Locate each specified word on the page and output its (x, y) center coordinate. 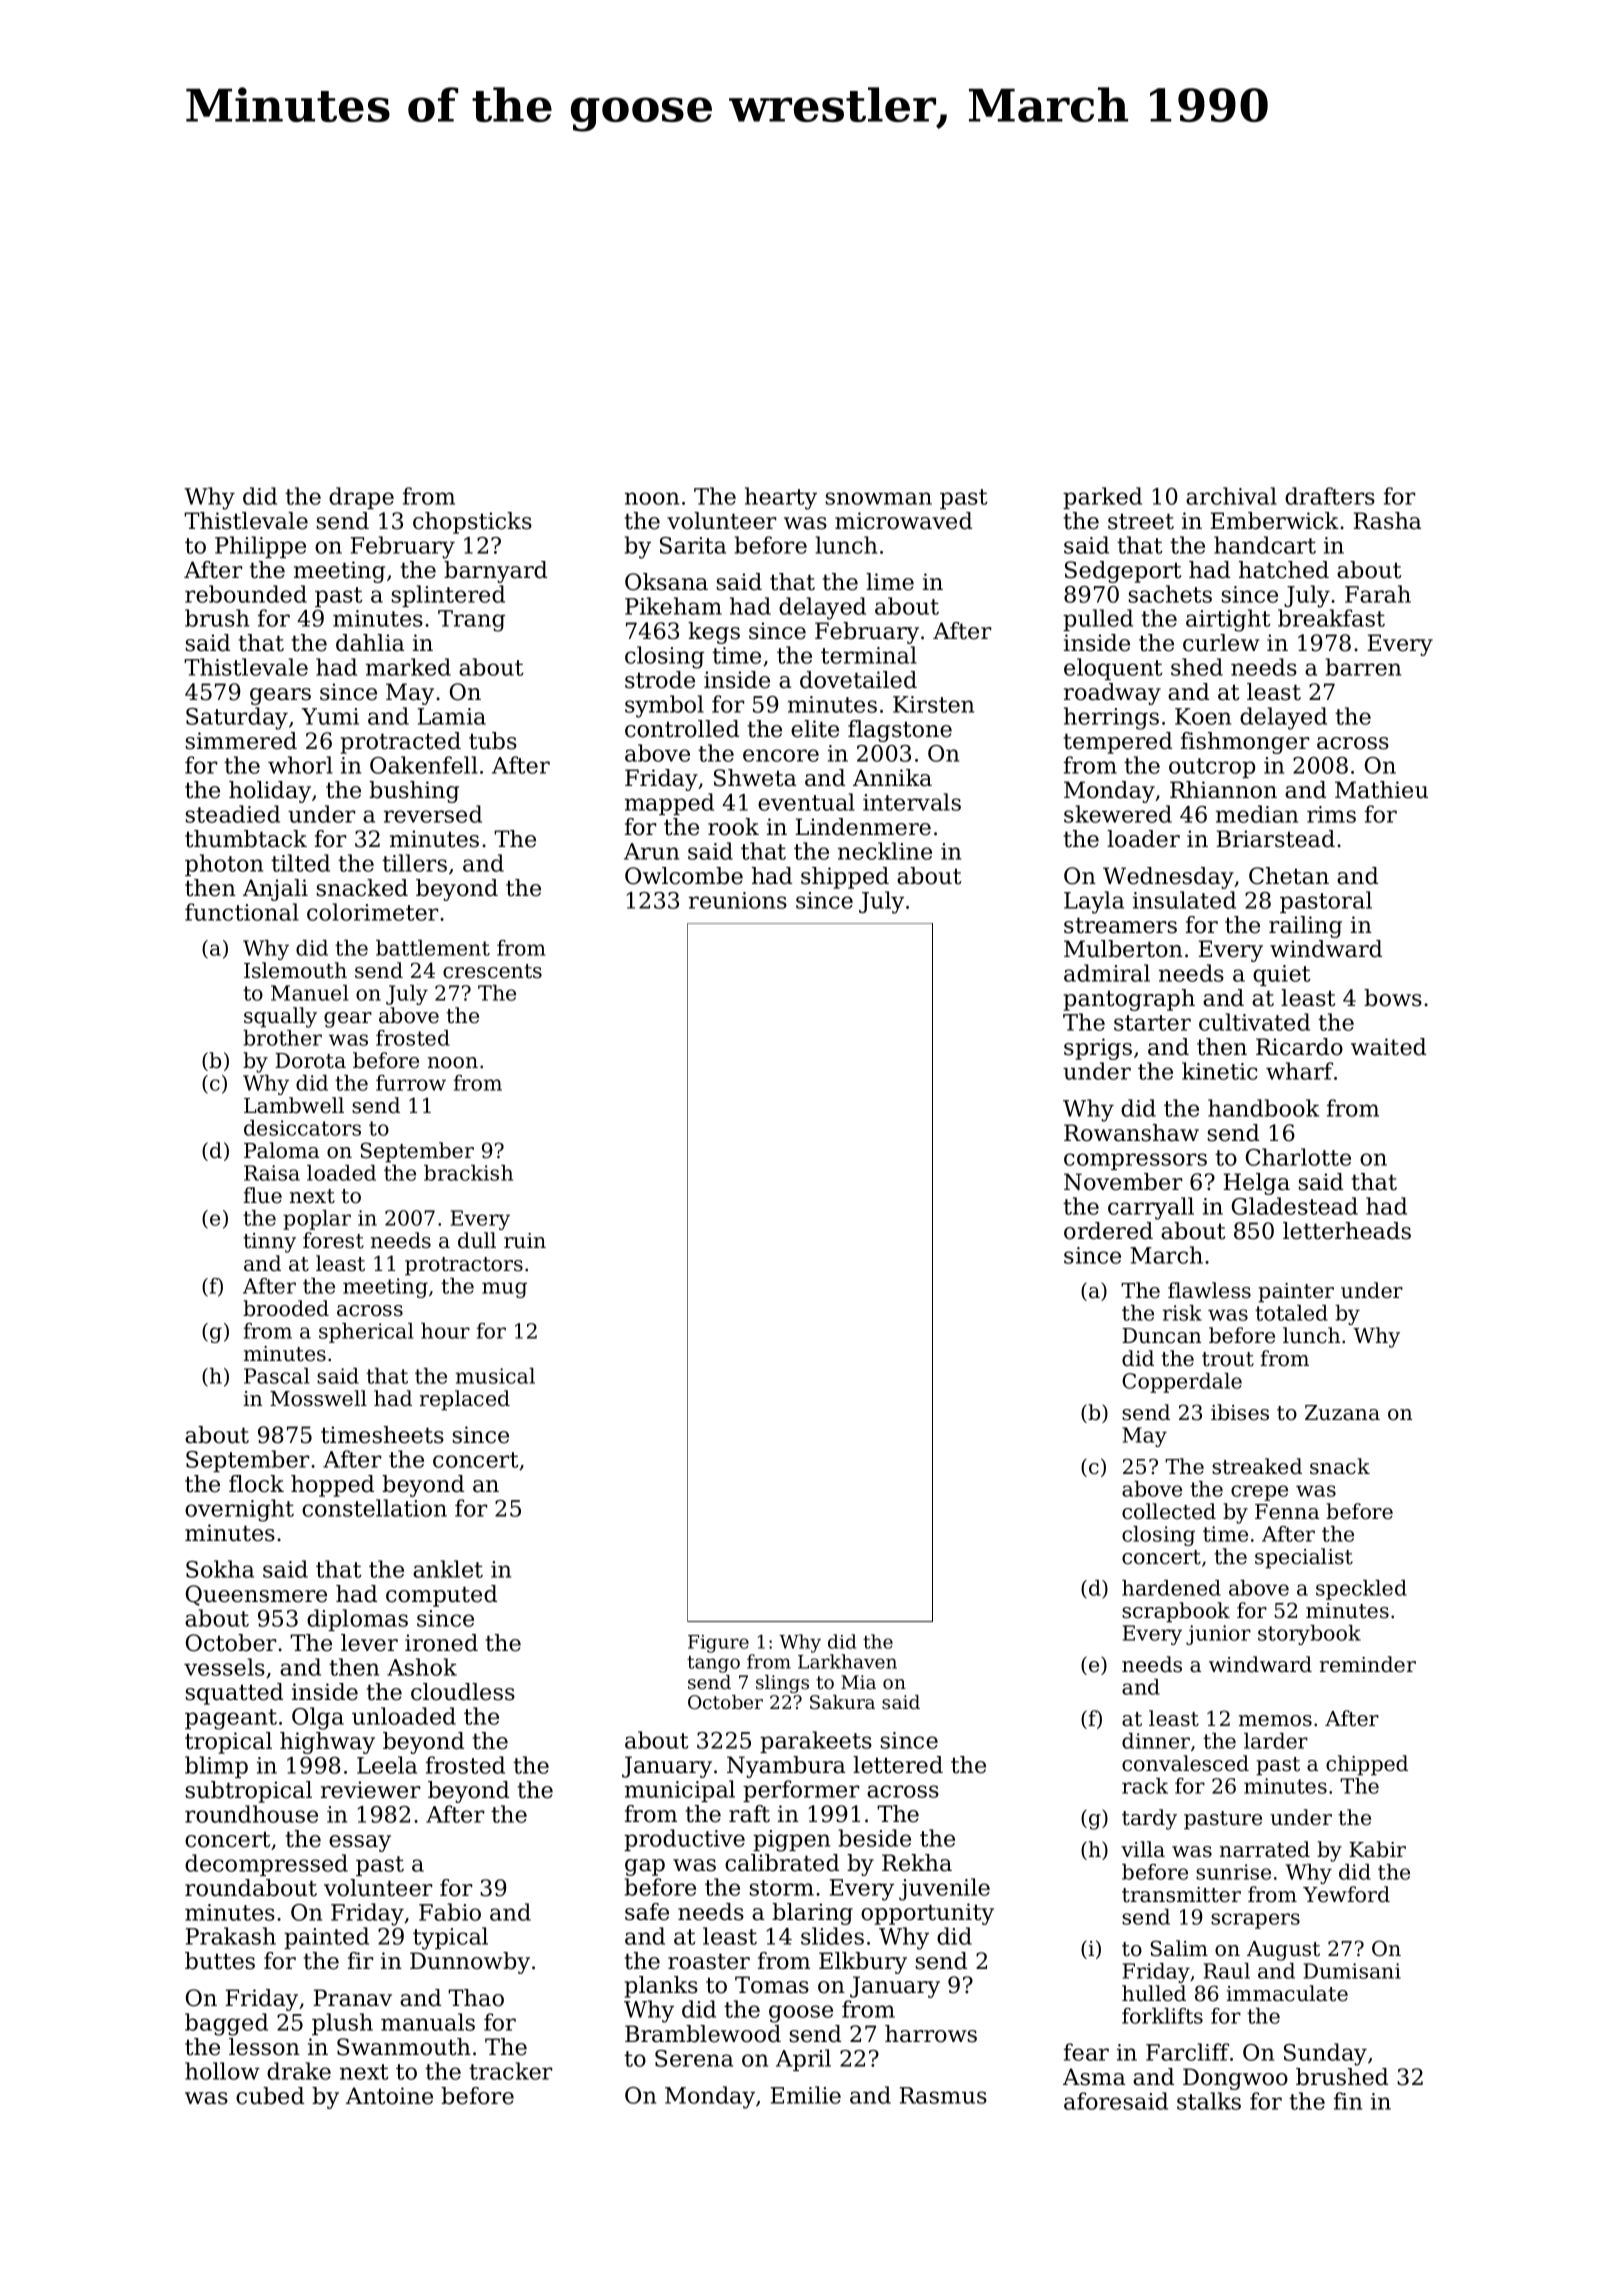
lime (890, 582)
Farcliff (1187, 2052)
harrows (931, 2034)
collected (1169, 1511)
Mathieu (1381, 790)
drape (361, 498)
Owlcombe (684, 876)
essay (360, 1843)
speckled (1361, 1590)
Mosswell (318, 1398)
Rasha (1387, 521)
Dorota (310, 1061)
